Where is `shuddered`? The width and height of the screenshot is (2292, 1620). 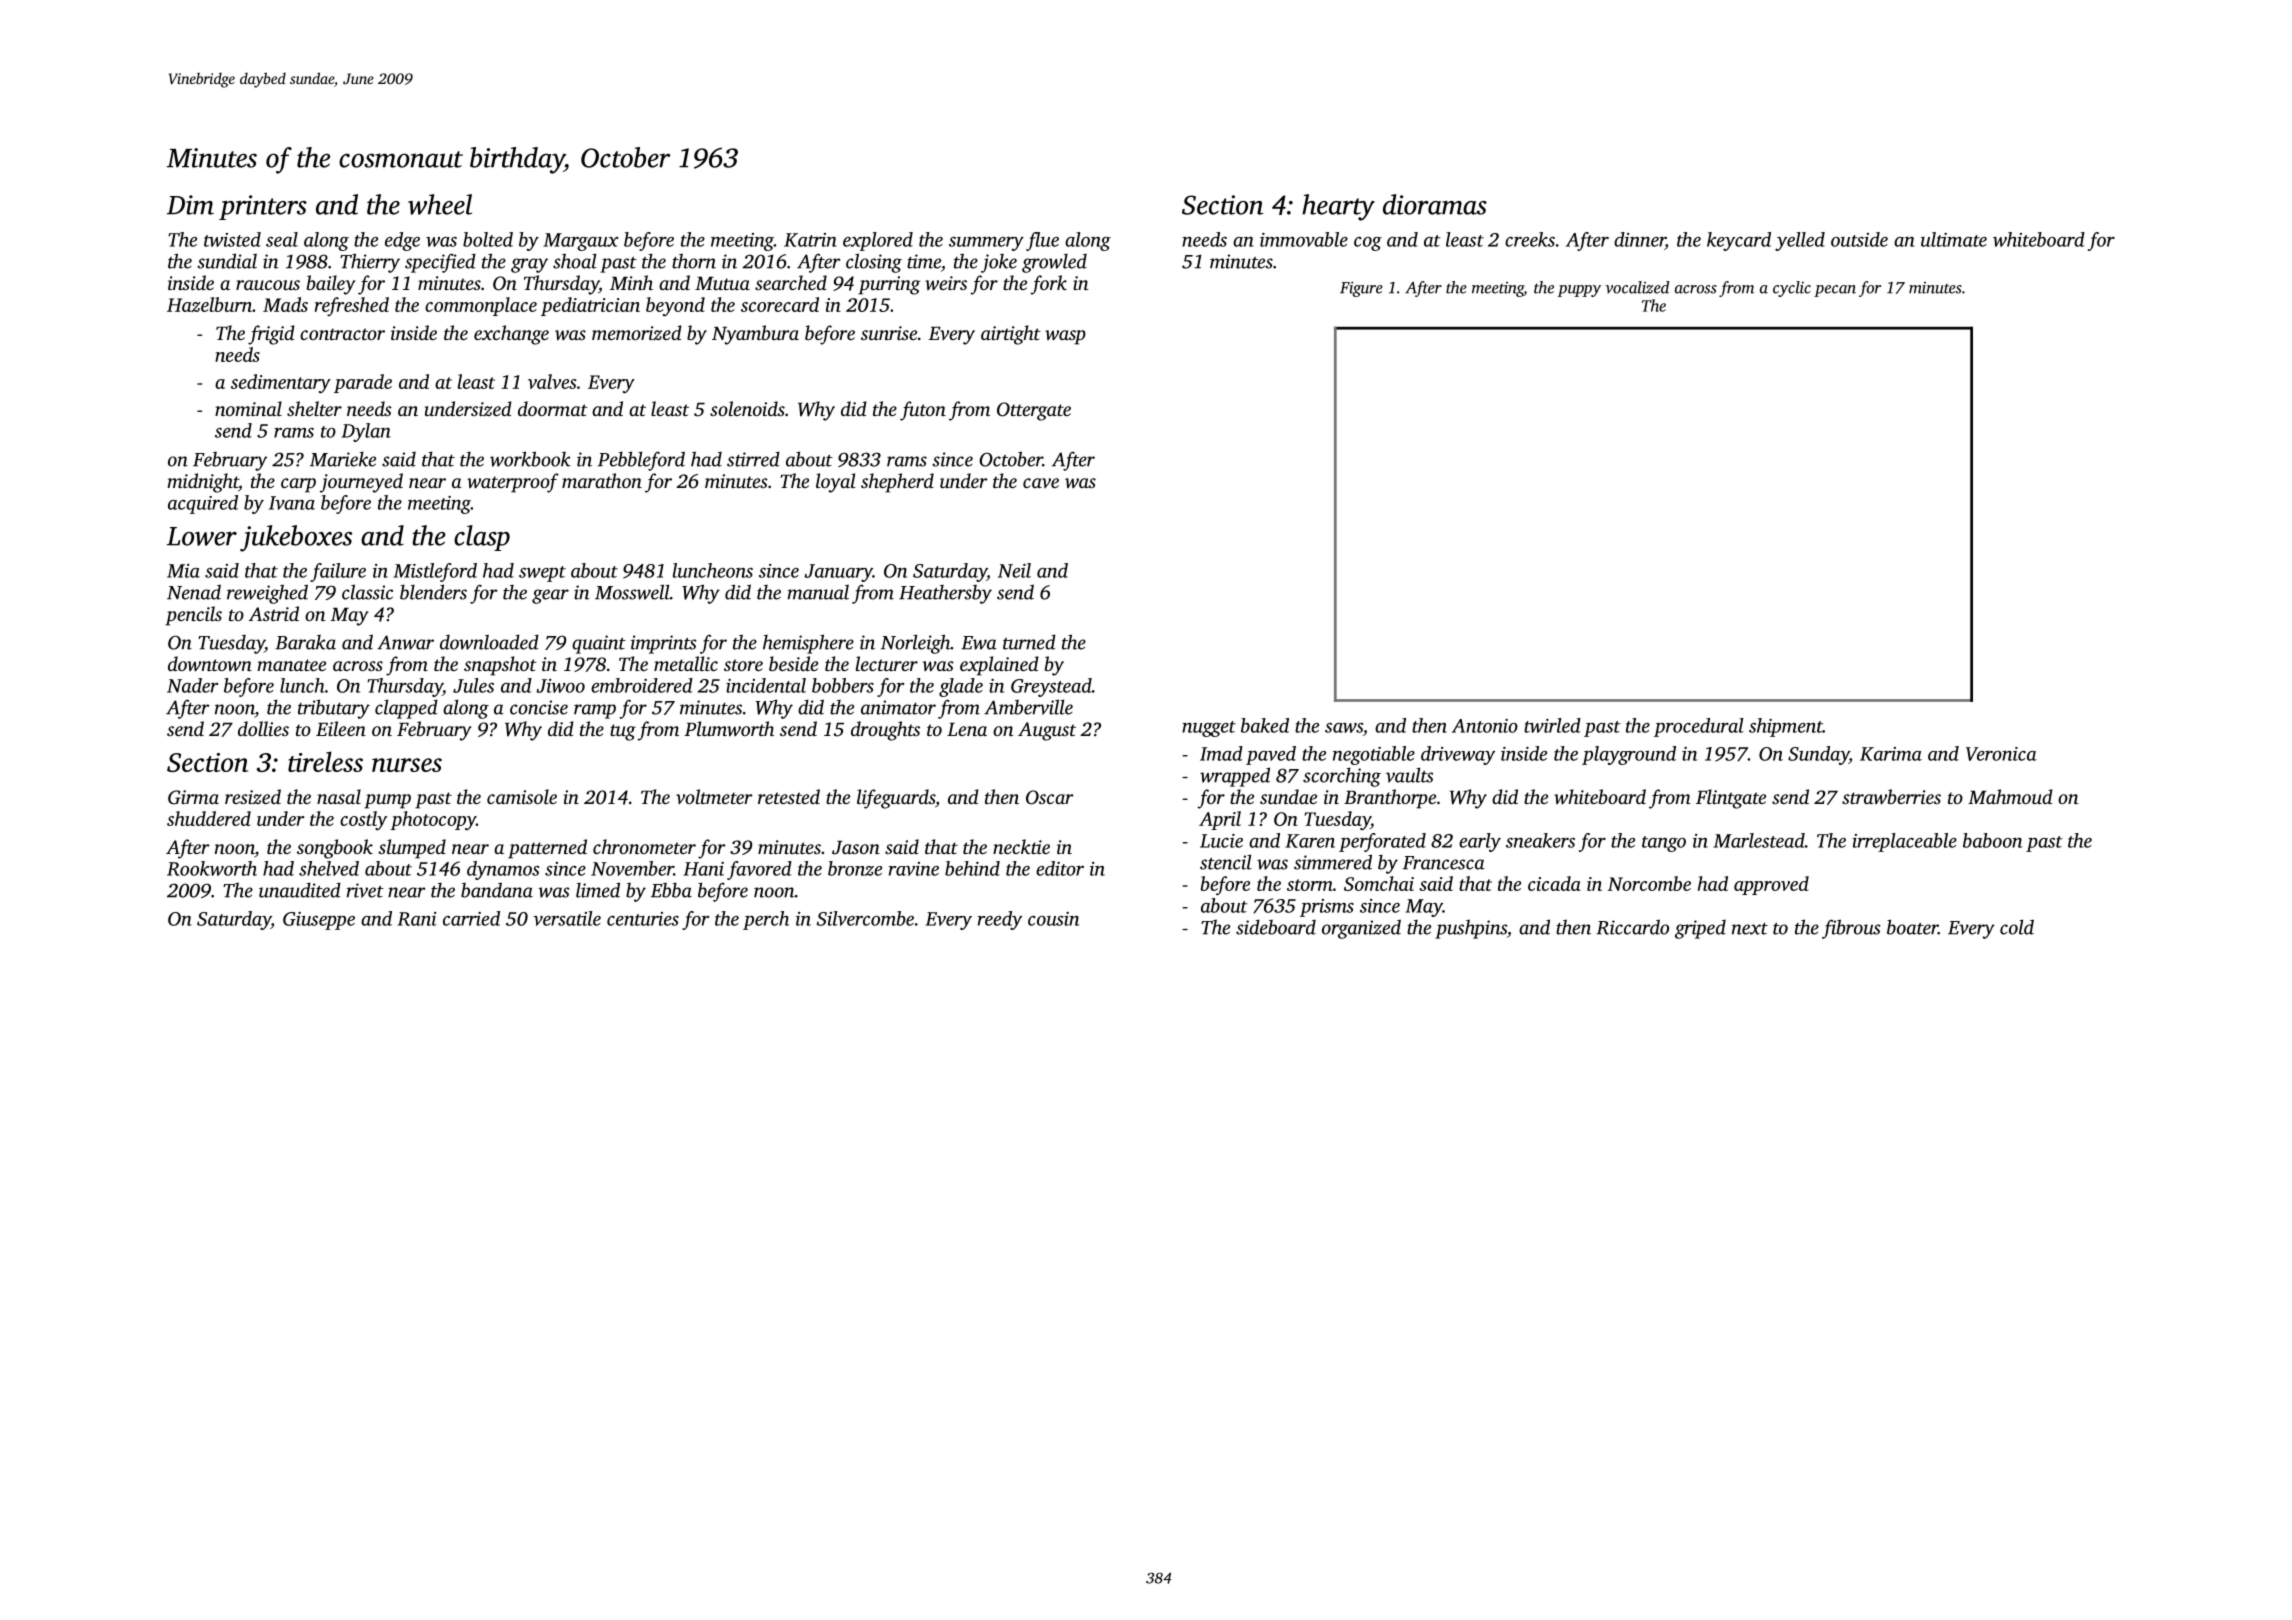 shuddered is located at coordinates (209, 818).
